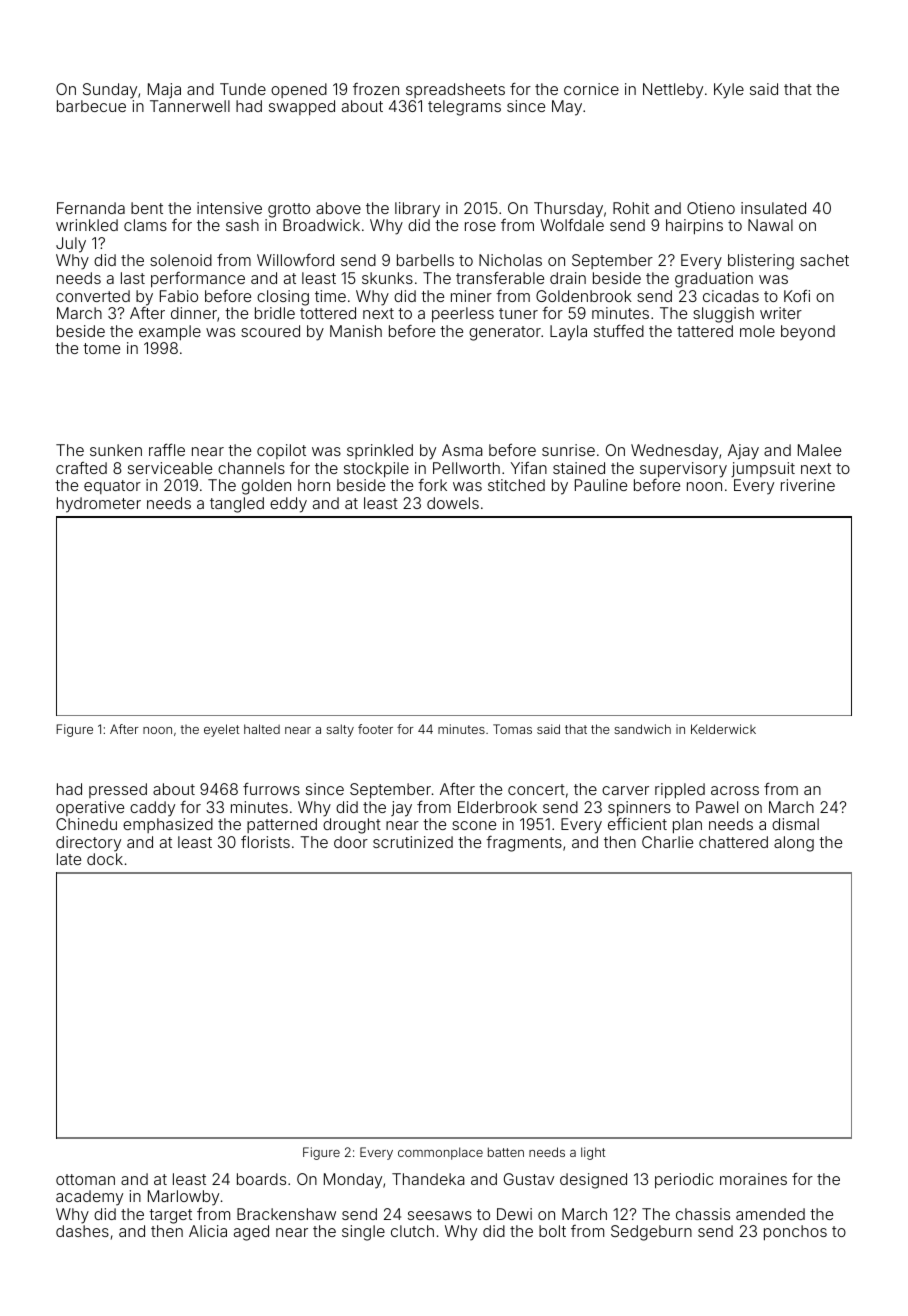  Describe the element at coordinates (299, 90) in the screenshot. I see `opened` at that location.
